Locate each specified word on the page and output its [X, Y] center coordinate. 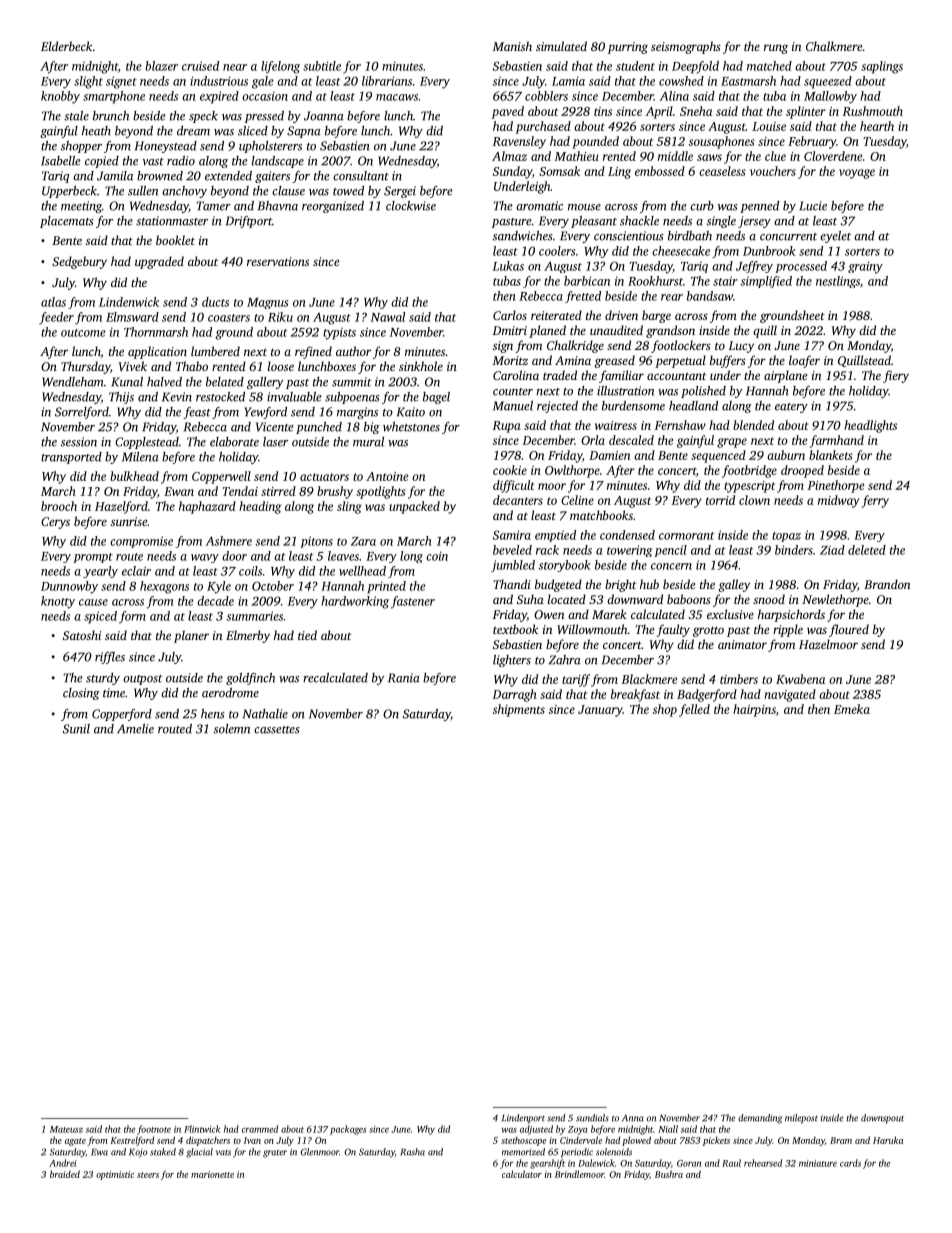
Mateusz [66, 1129]
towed [348, 191]
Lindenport [523, 1119]
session [79, 442]
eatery [791, 408]
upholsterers [270, 147]
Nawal [388, 317]
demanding [760, 1119]
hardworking [355, 602]
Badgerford [707, 695]
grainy [865, 267]
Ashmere [229, 541]
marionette [212, 1174]
